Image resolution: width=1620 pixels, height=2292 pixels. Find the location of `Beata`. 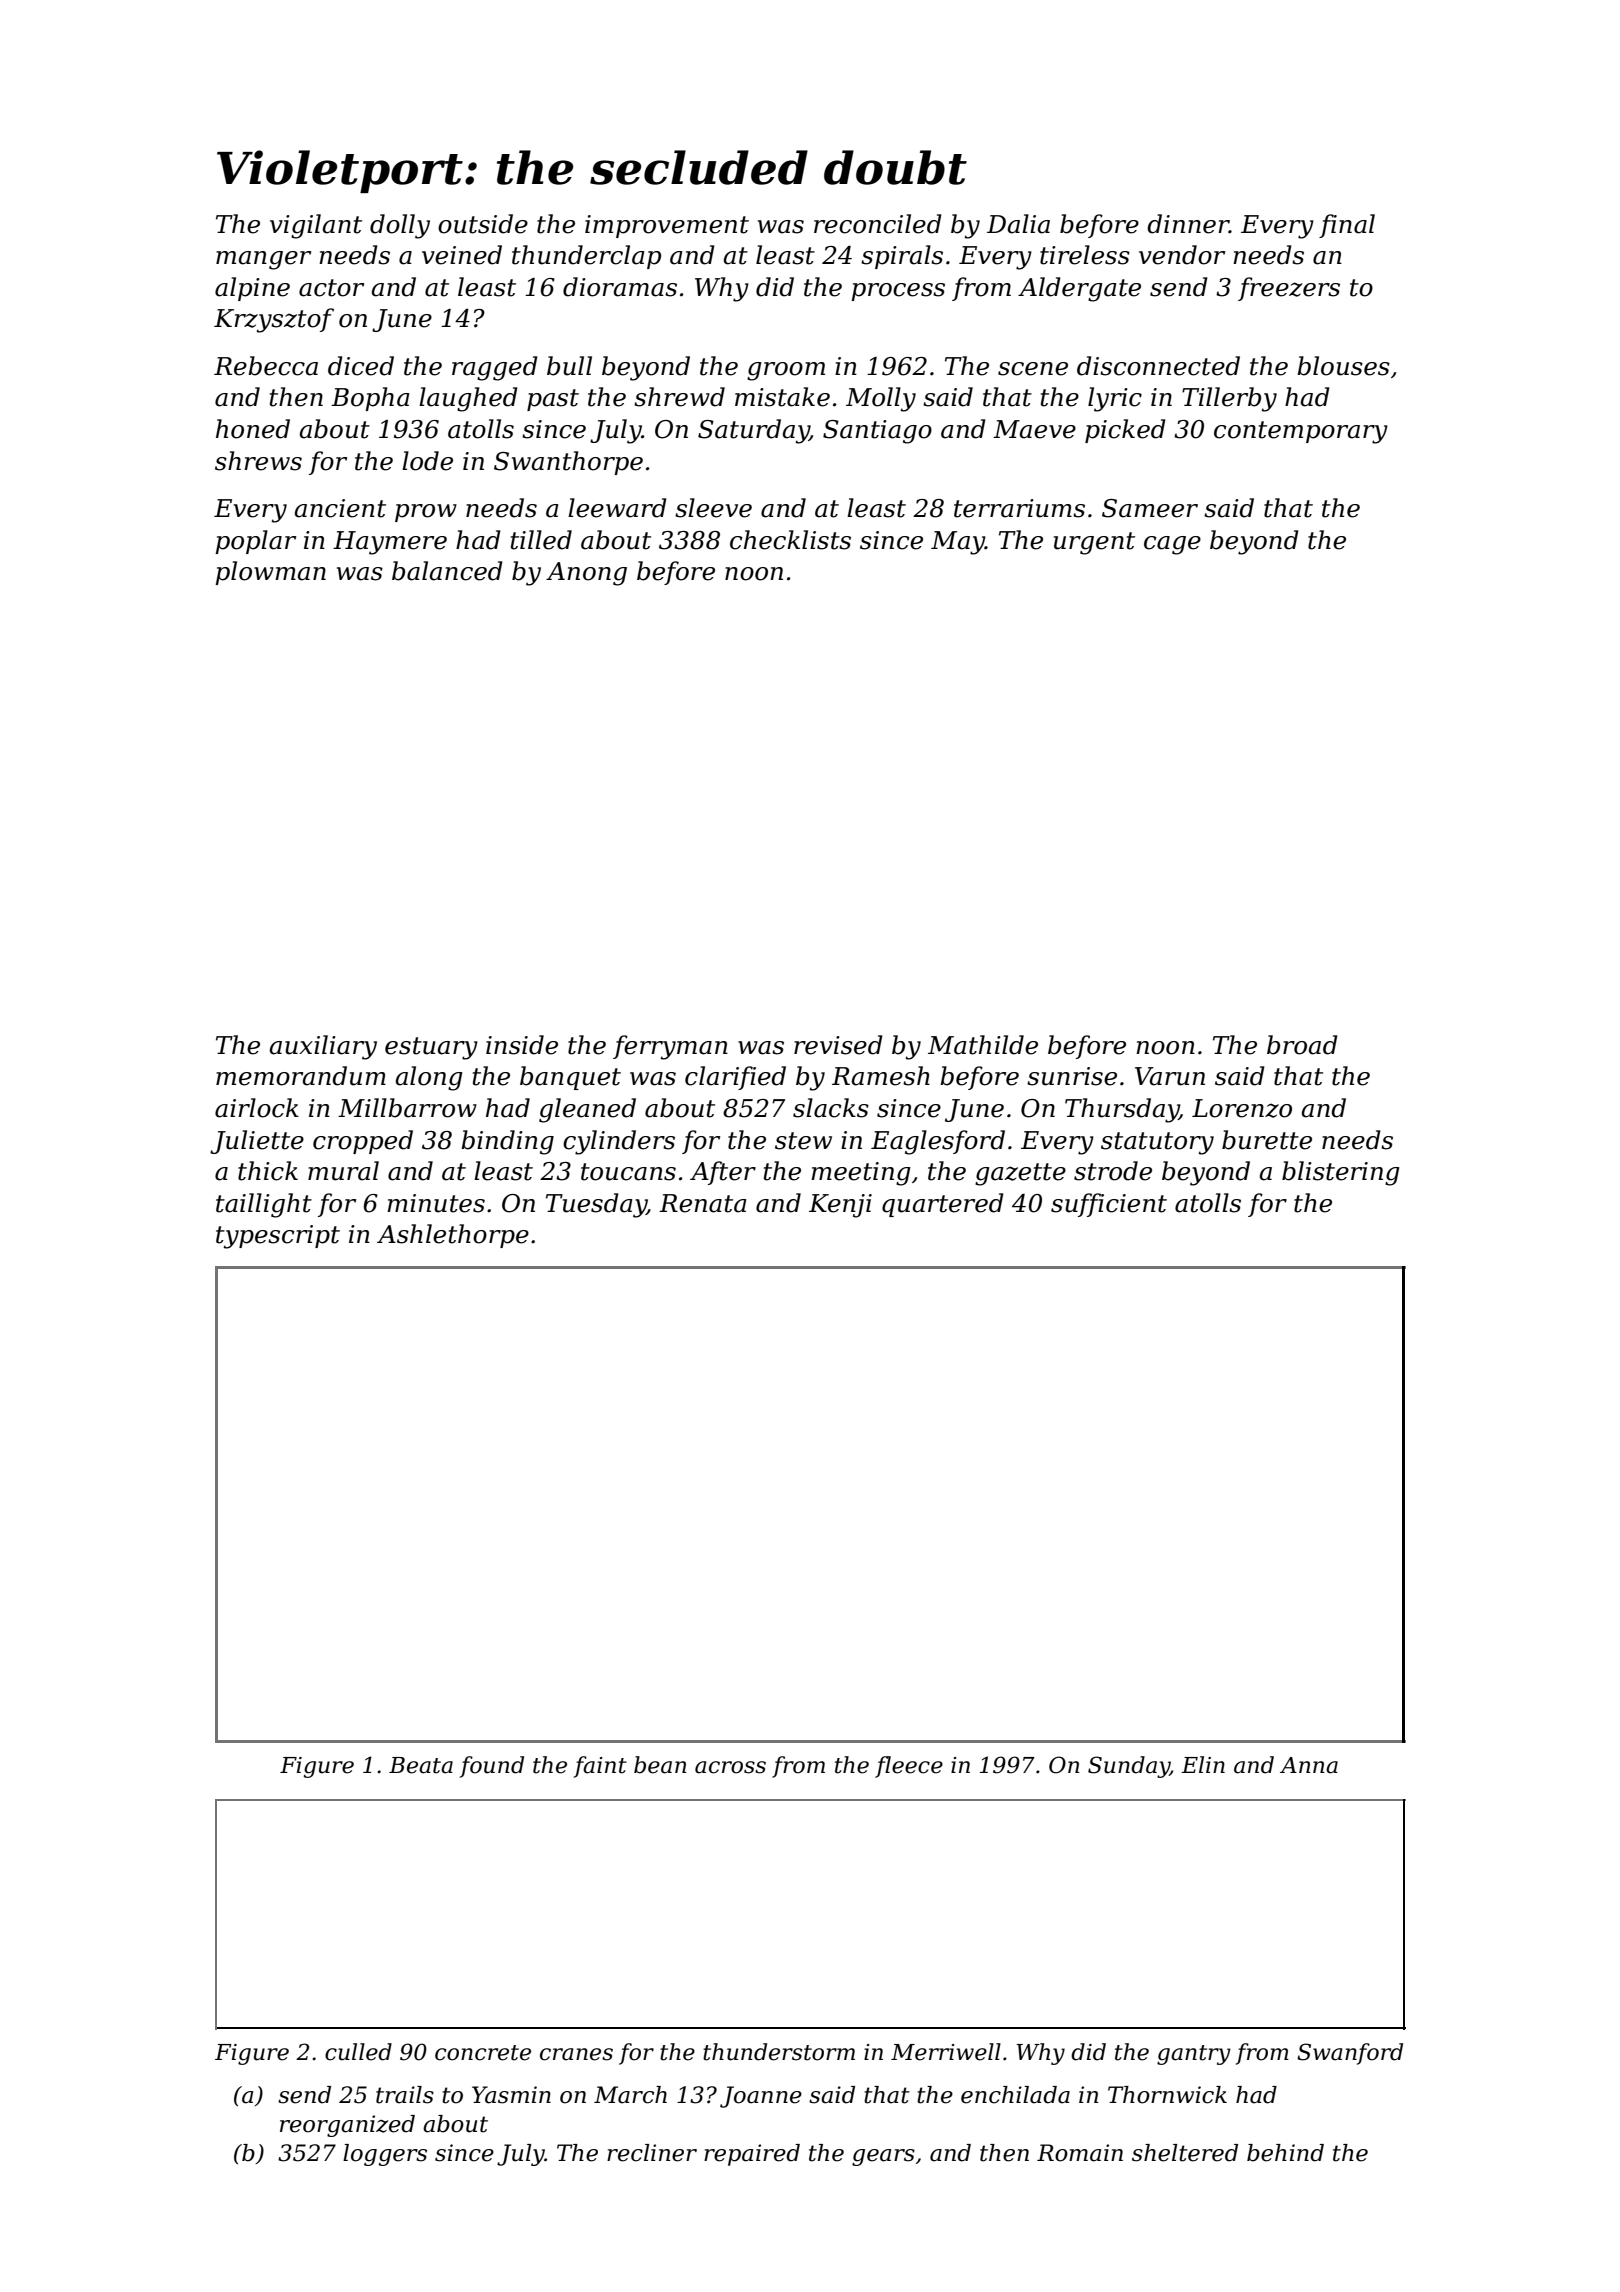

Beata is located at coordinates (421, 1765).
